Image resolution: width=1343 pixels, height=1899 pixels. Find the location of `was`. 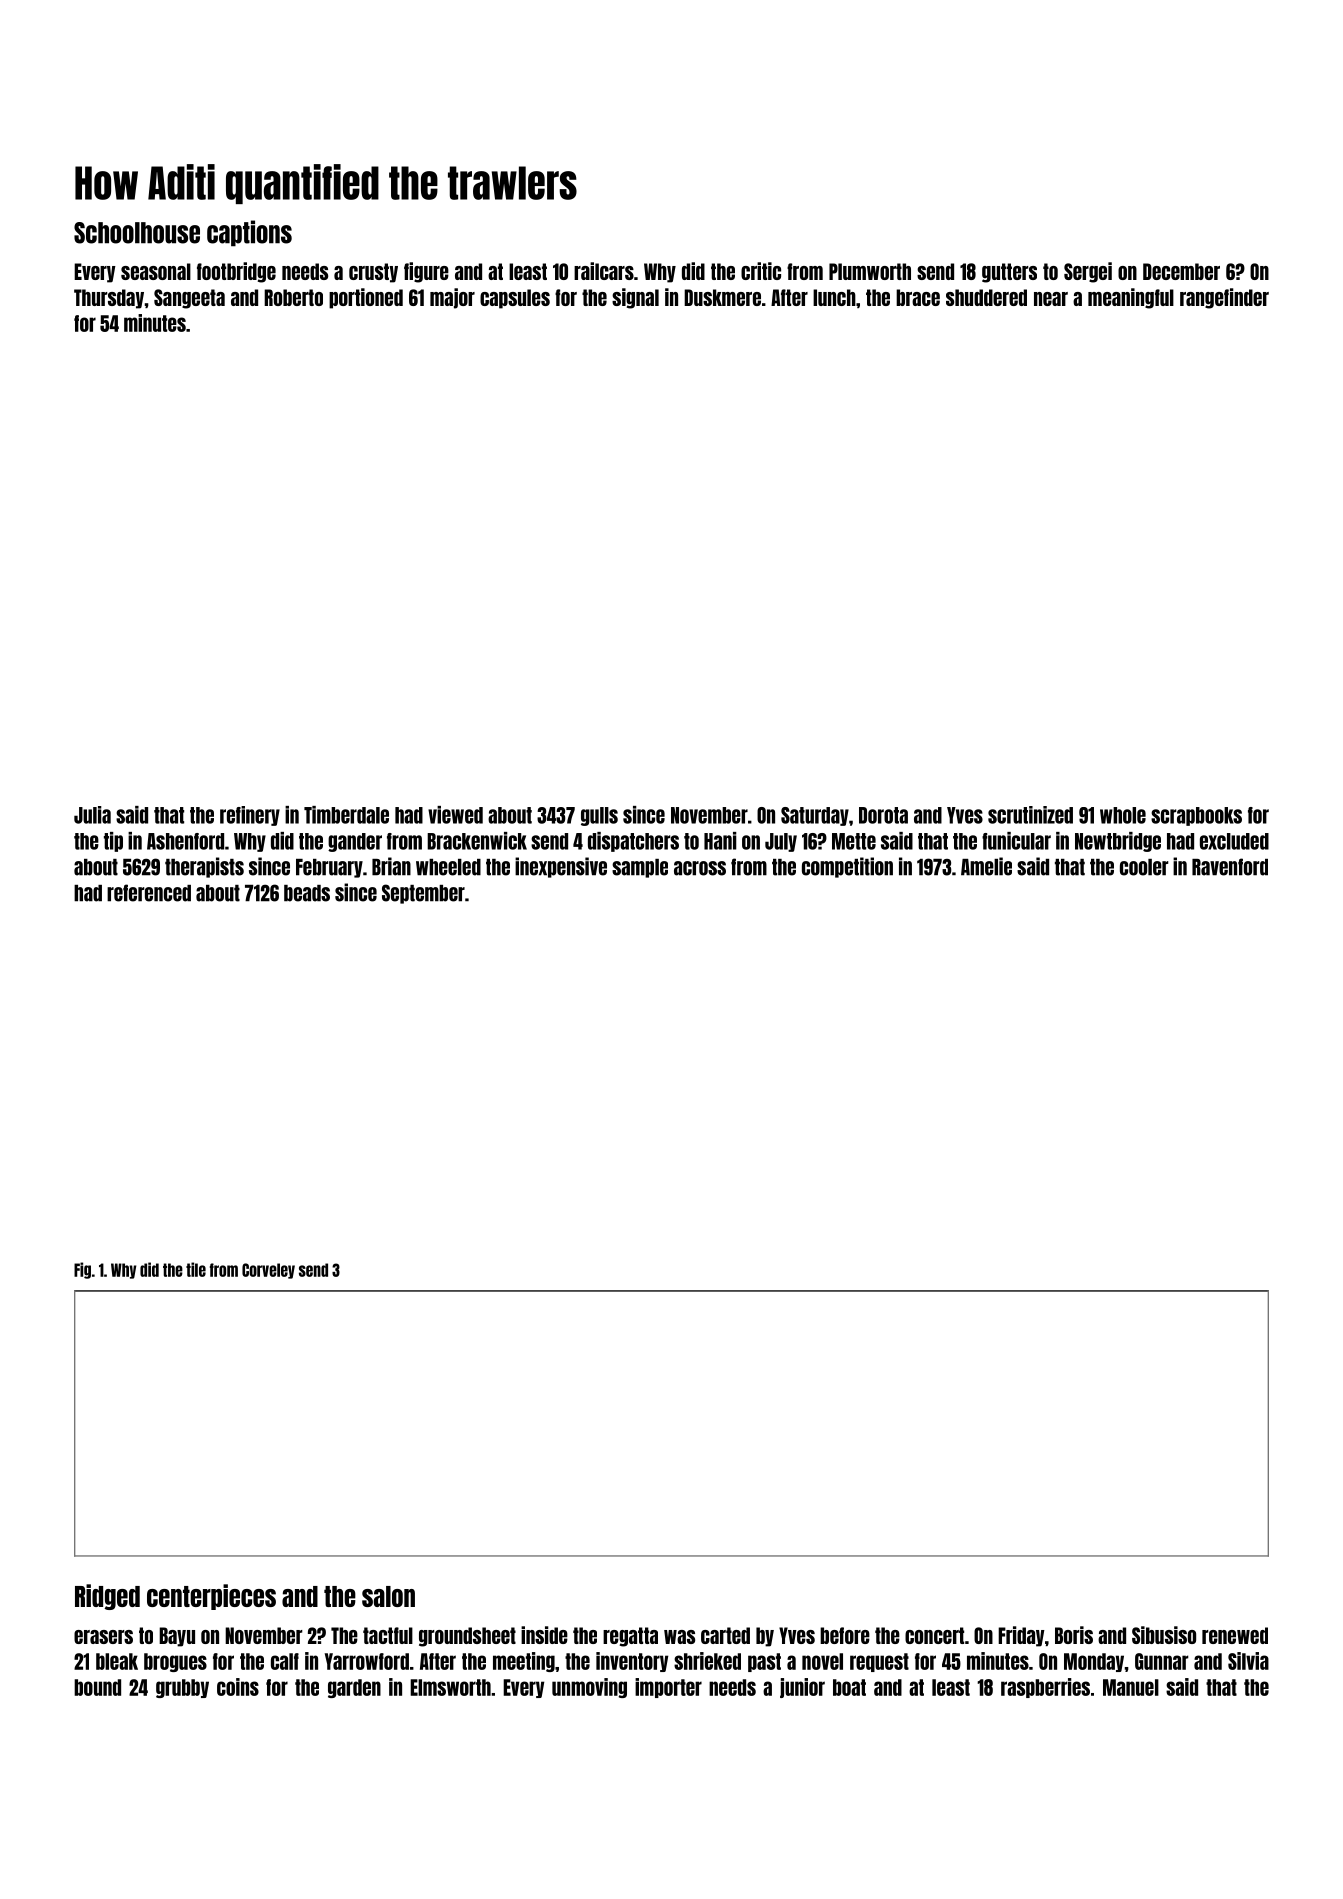

was is located at coordinates (679, 1637).
